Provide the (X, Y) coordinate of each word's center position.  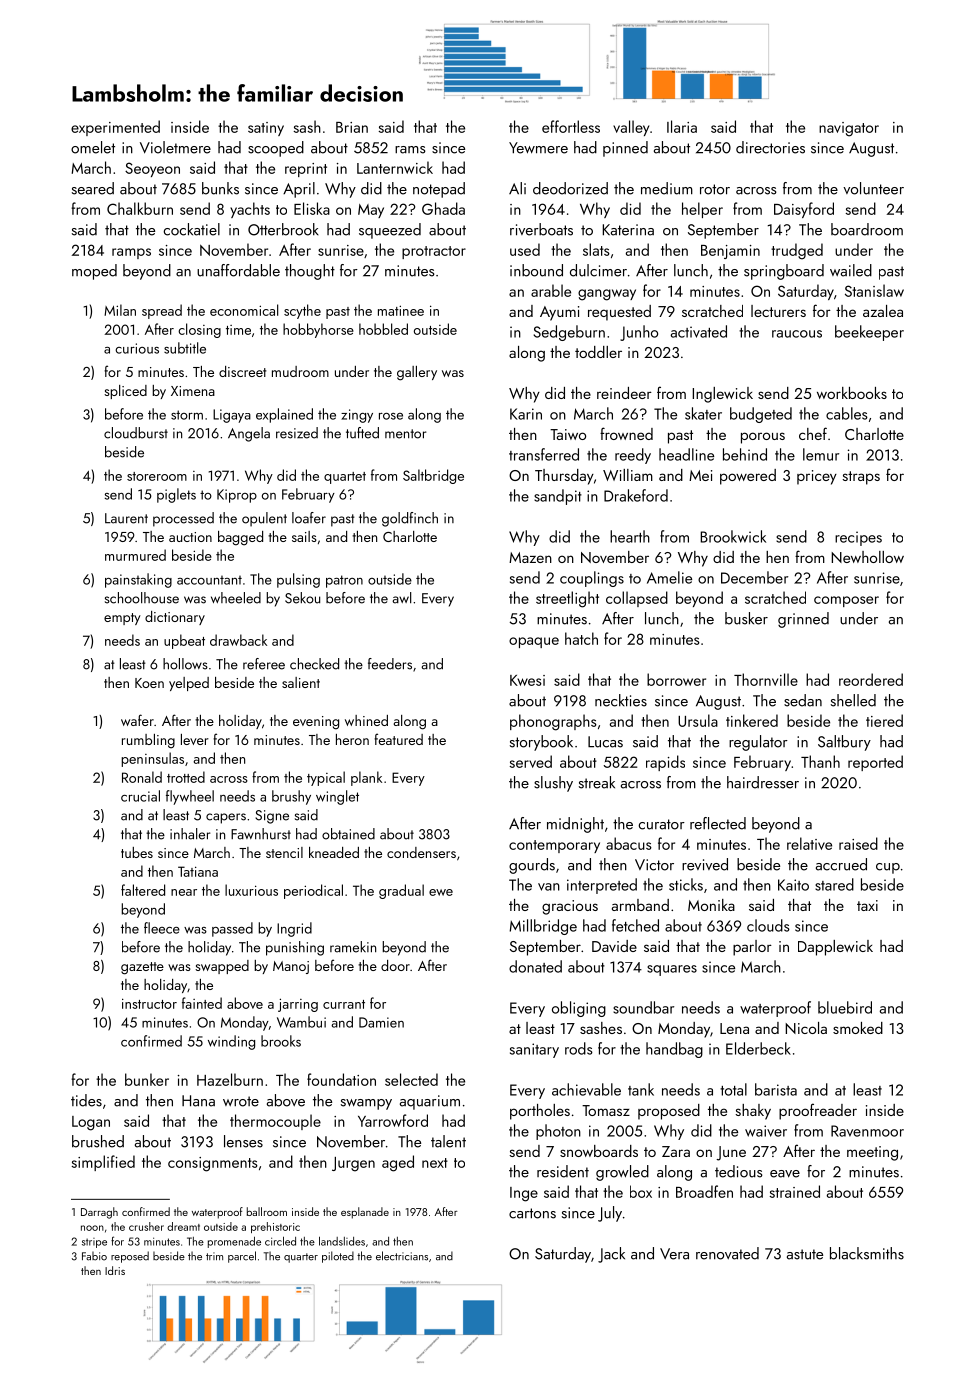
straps (861, 478)
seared (93, 188)
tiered (884, 720)
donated (535, 966)
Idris (115, 1270)
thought (310, 272)
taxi (867, 905)
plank (366, 778)
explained (284, 415)
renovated (727, 1253)
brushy (291, 797)
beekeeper (869, 333)
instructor (149, 1003)
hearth (630, 536)
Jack (611, 1255)
